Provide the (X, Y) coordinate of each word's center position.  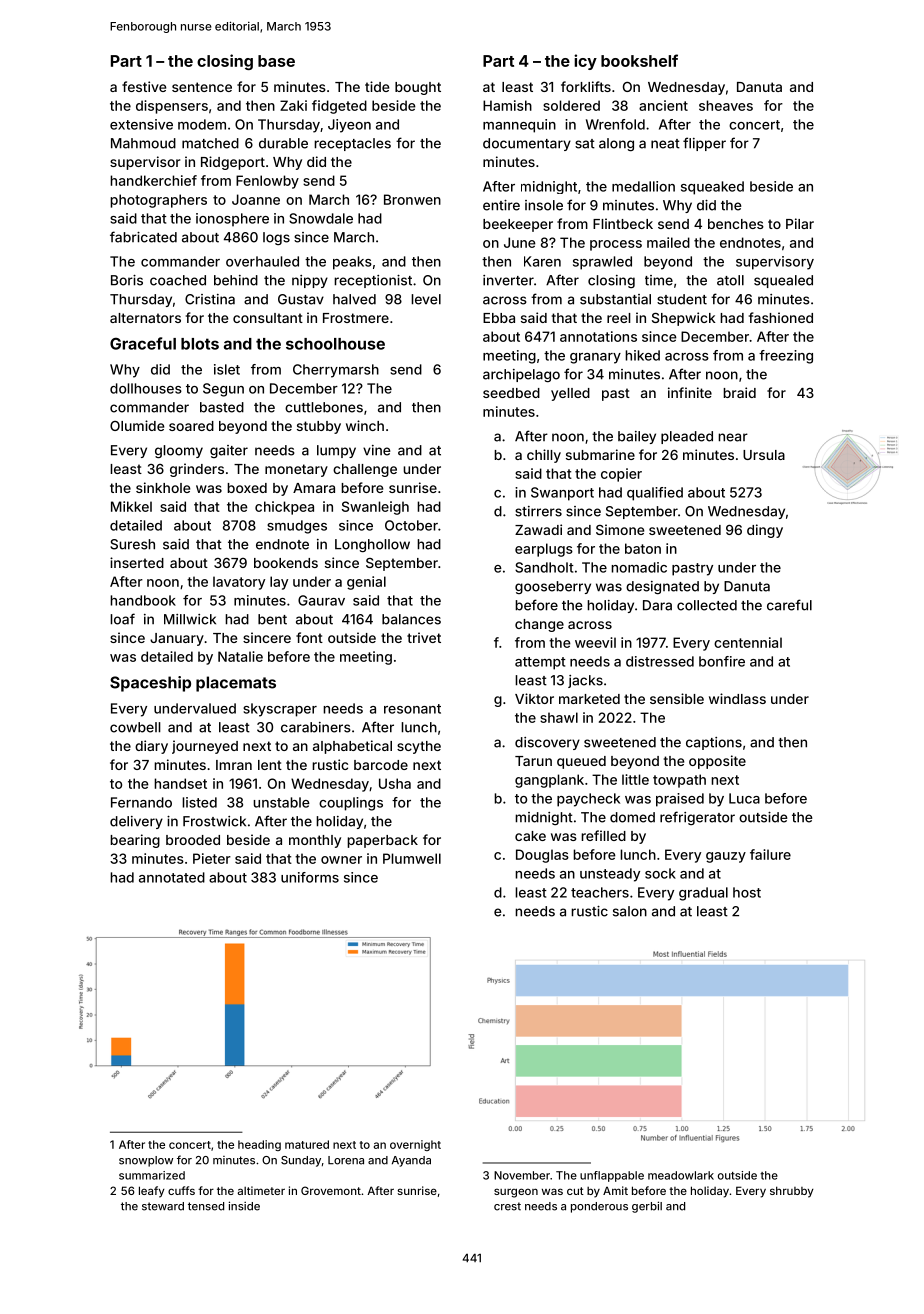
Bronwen (412, 199)
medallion (643, 186)
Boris (127, 280)
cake (530, 836)
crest (507, 1206)
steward (163, 1206)
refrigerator (697, 818)
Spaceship (150, 684)
